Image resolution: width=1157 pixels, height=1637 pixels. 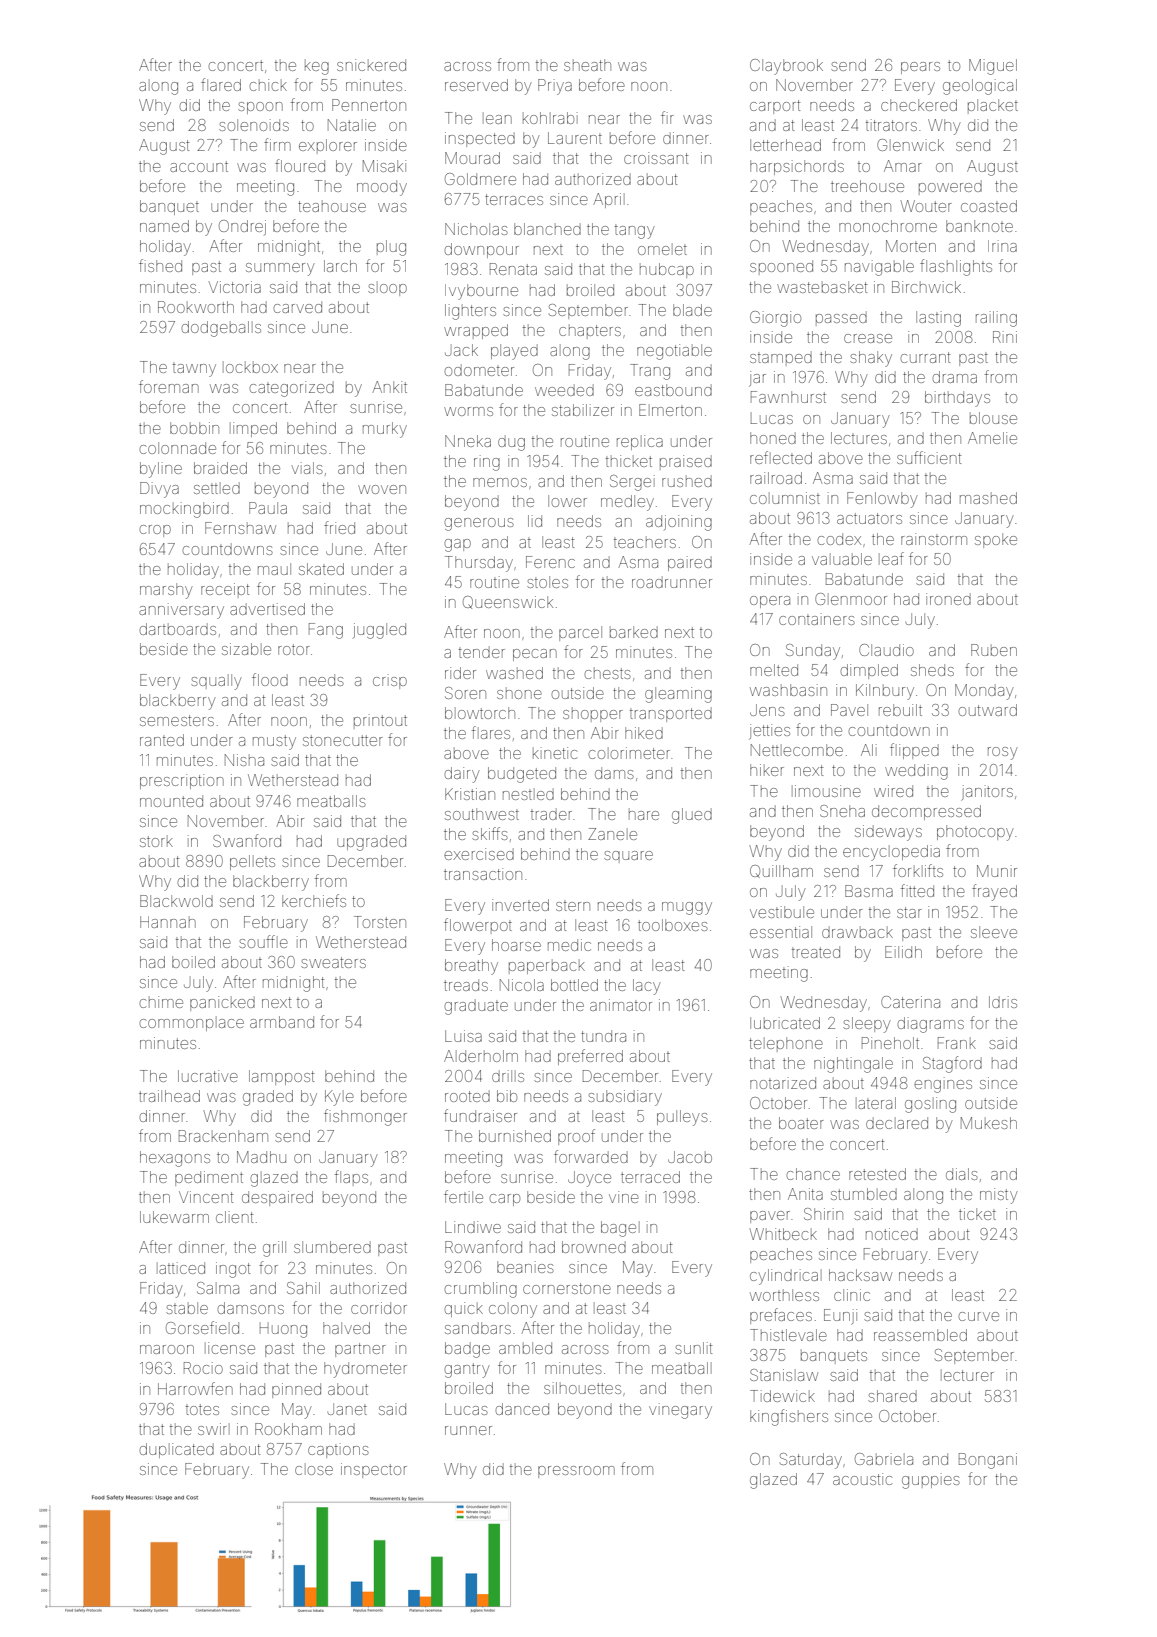 I want to click on lockbox, so click(x=250, y=367).
